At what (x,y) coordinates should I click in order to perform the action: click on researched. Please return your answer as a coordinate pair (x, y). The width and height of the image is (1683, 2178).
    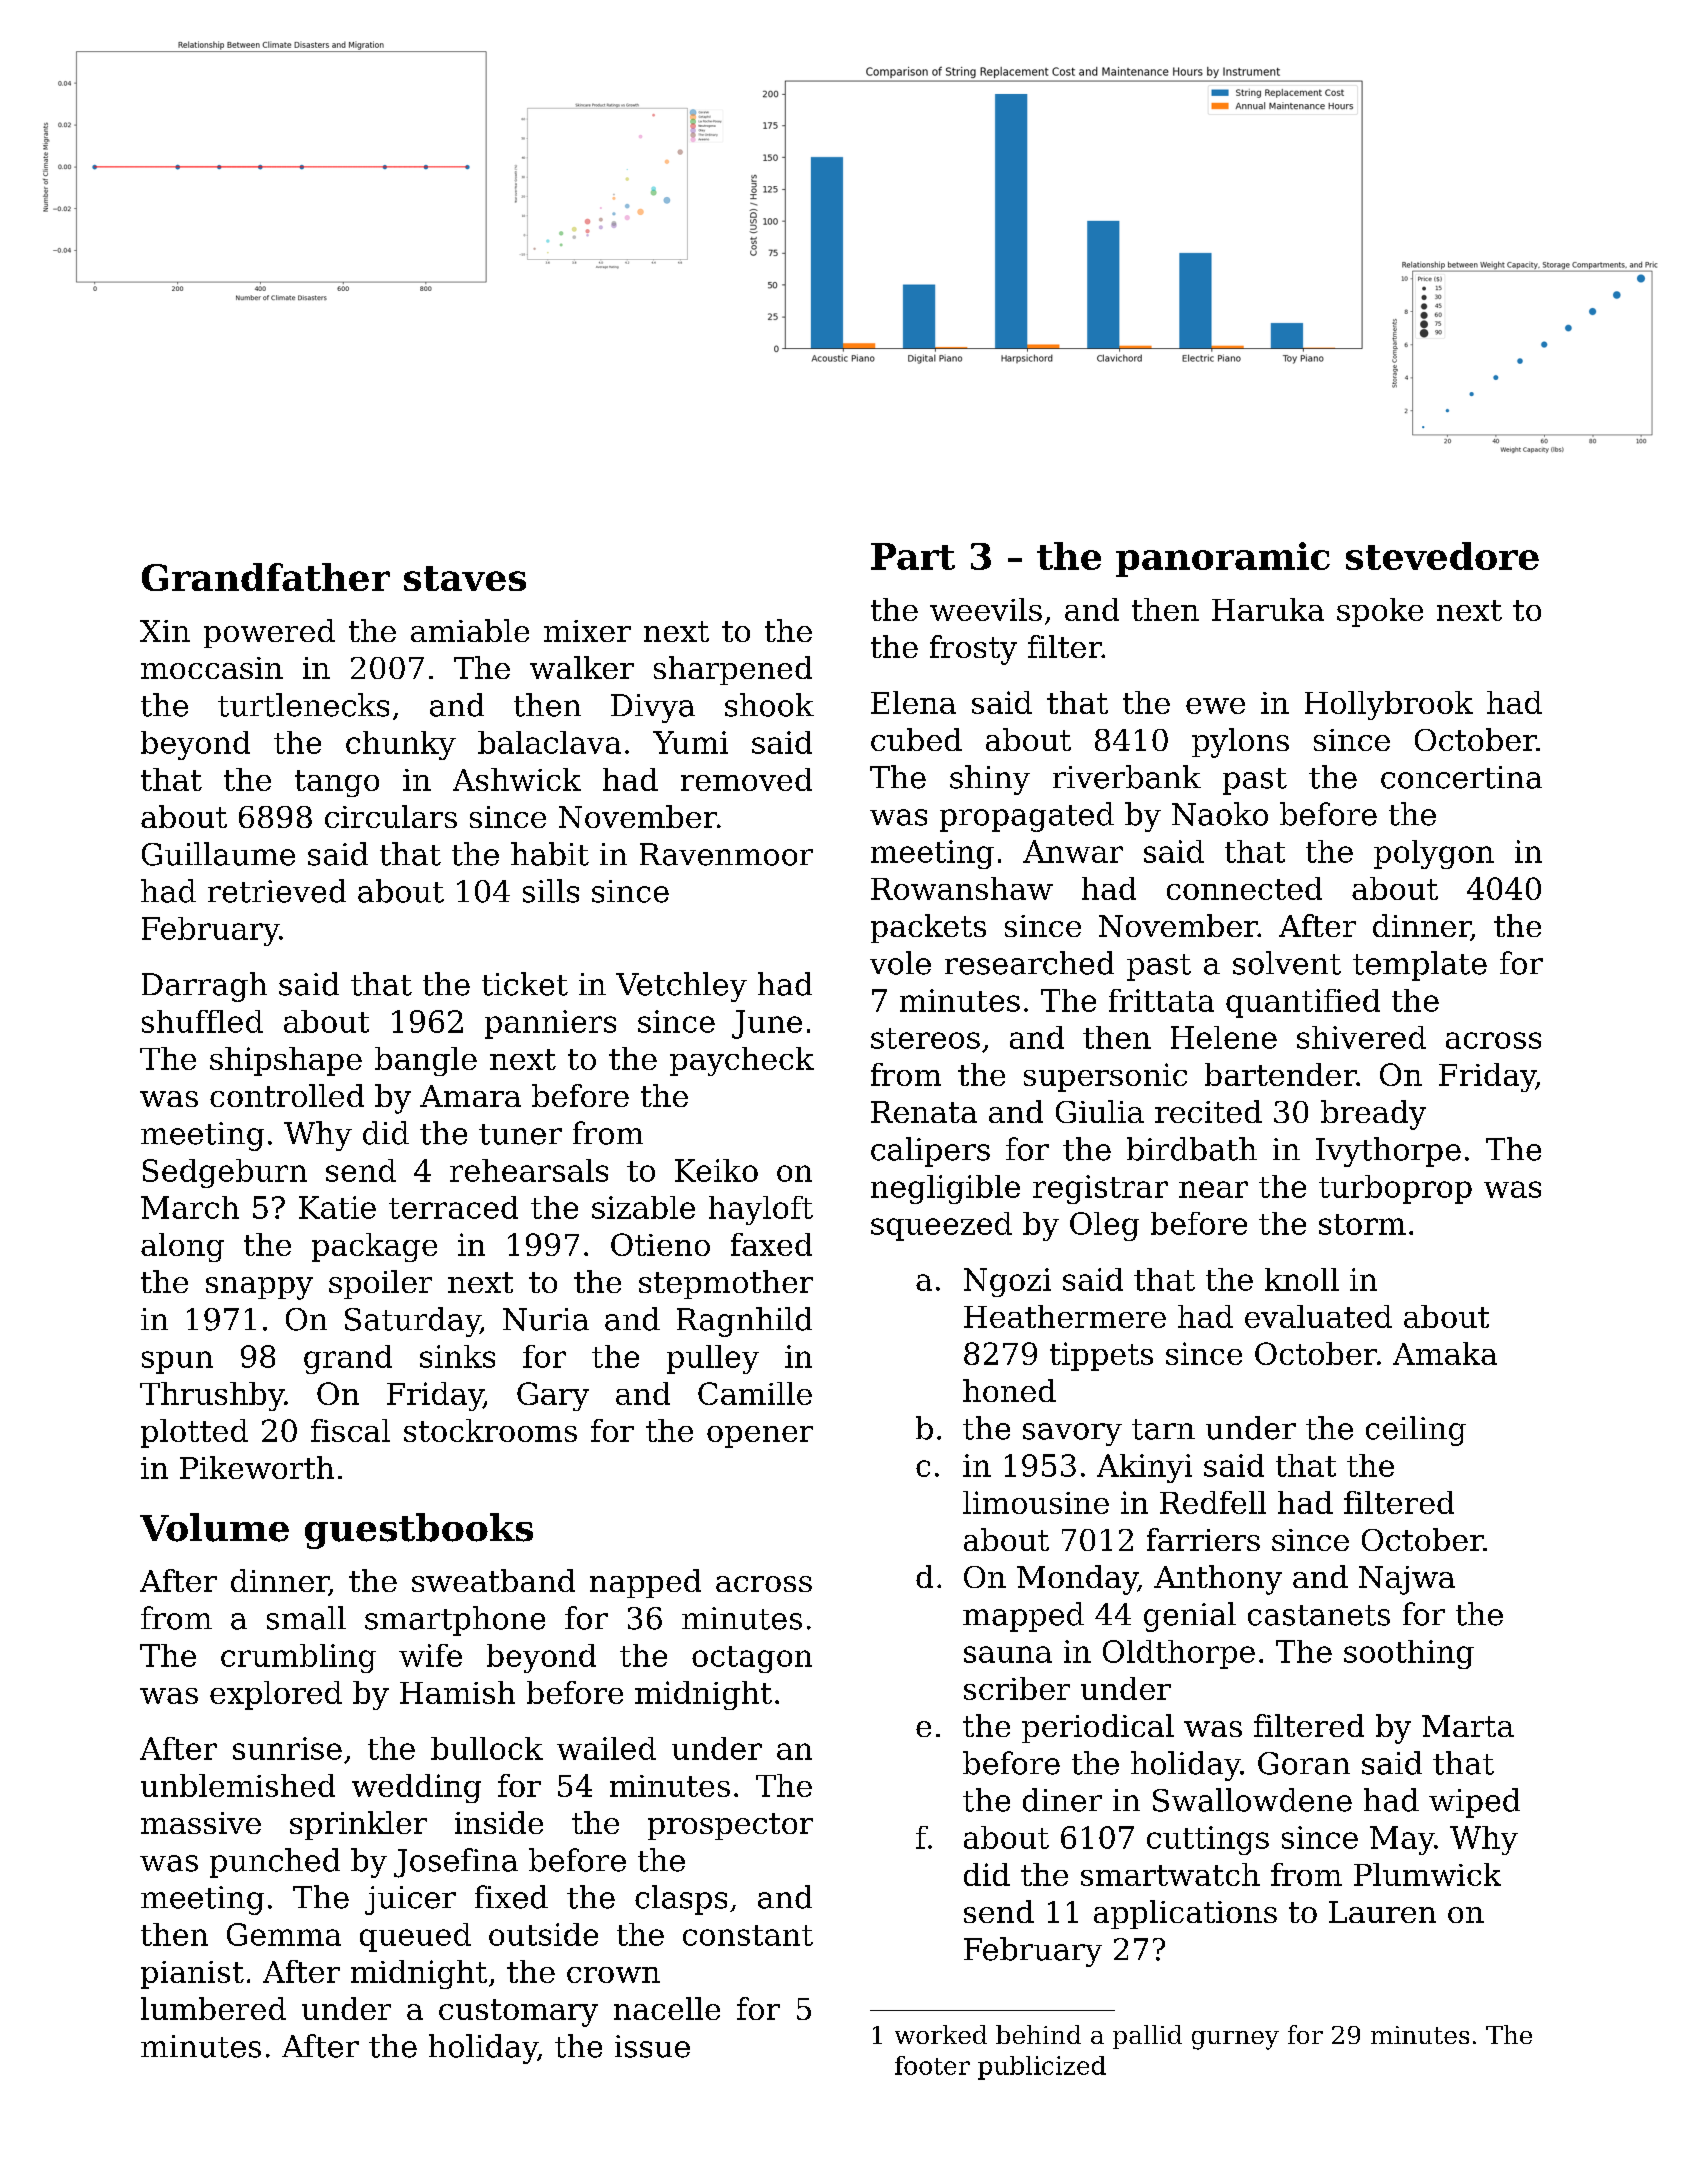
    Looking at the image, I should click on (1029, 963).
